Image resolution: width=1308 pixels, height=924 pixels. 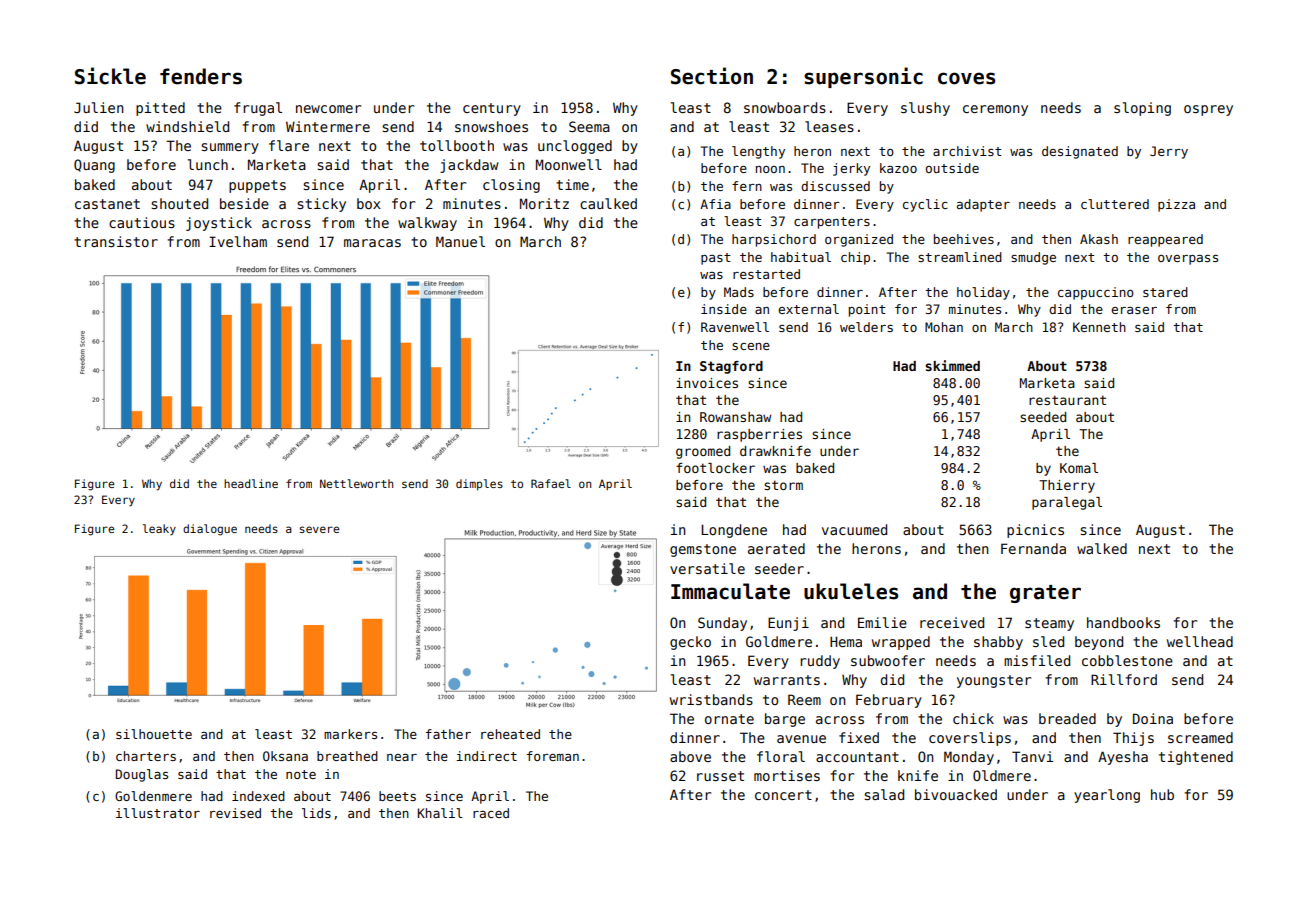 What do you see at coordinates (356, 483) in the page?
I see `Nettleworth` at bounding box center [356, 483].
